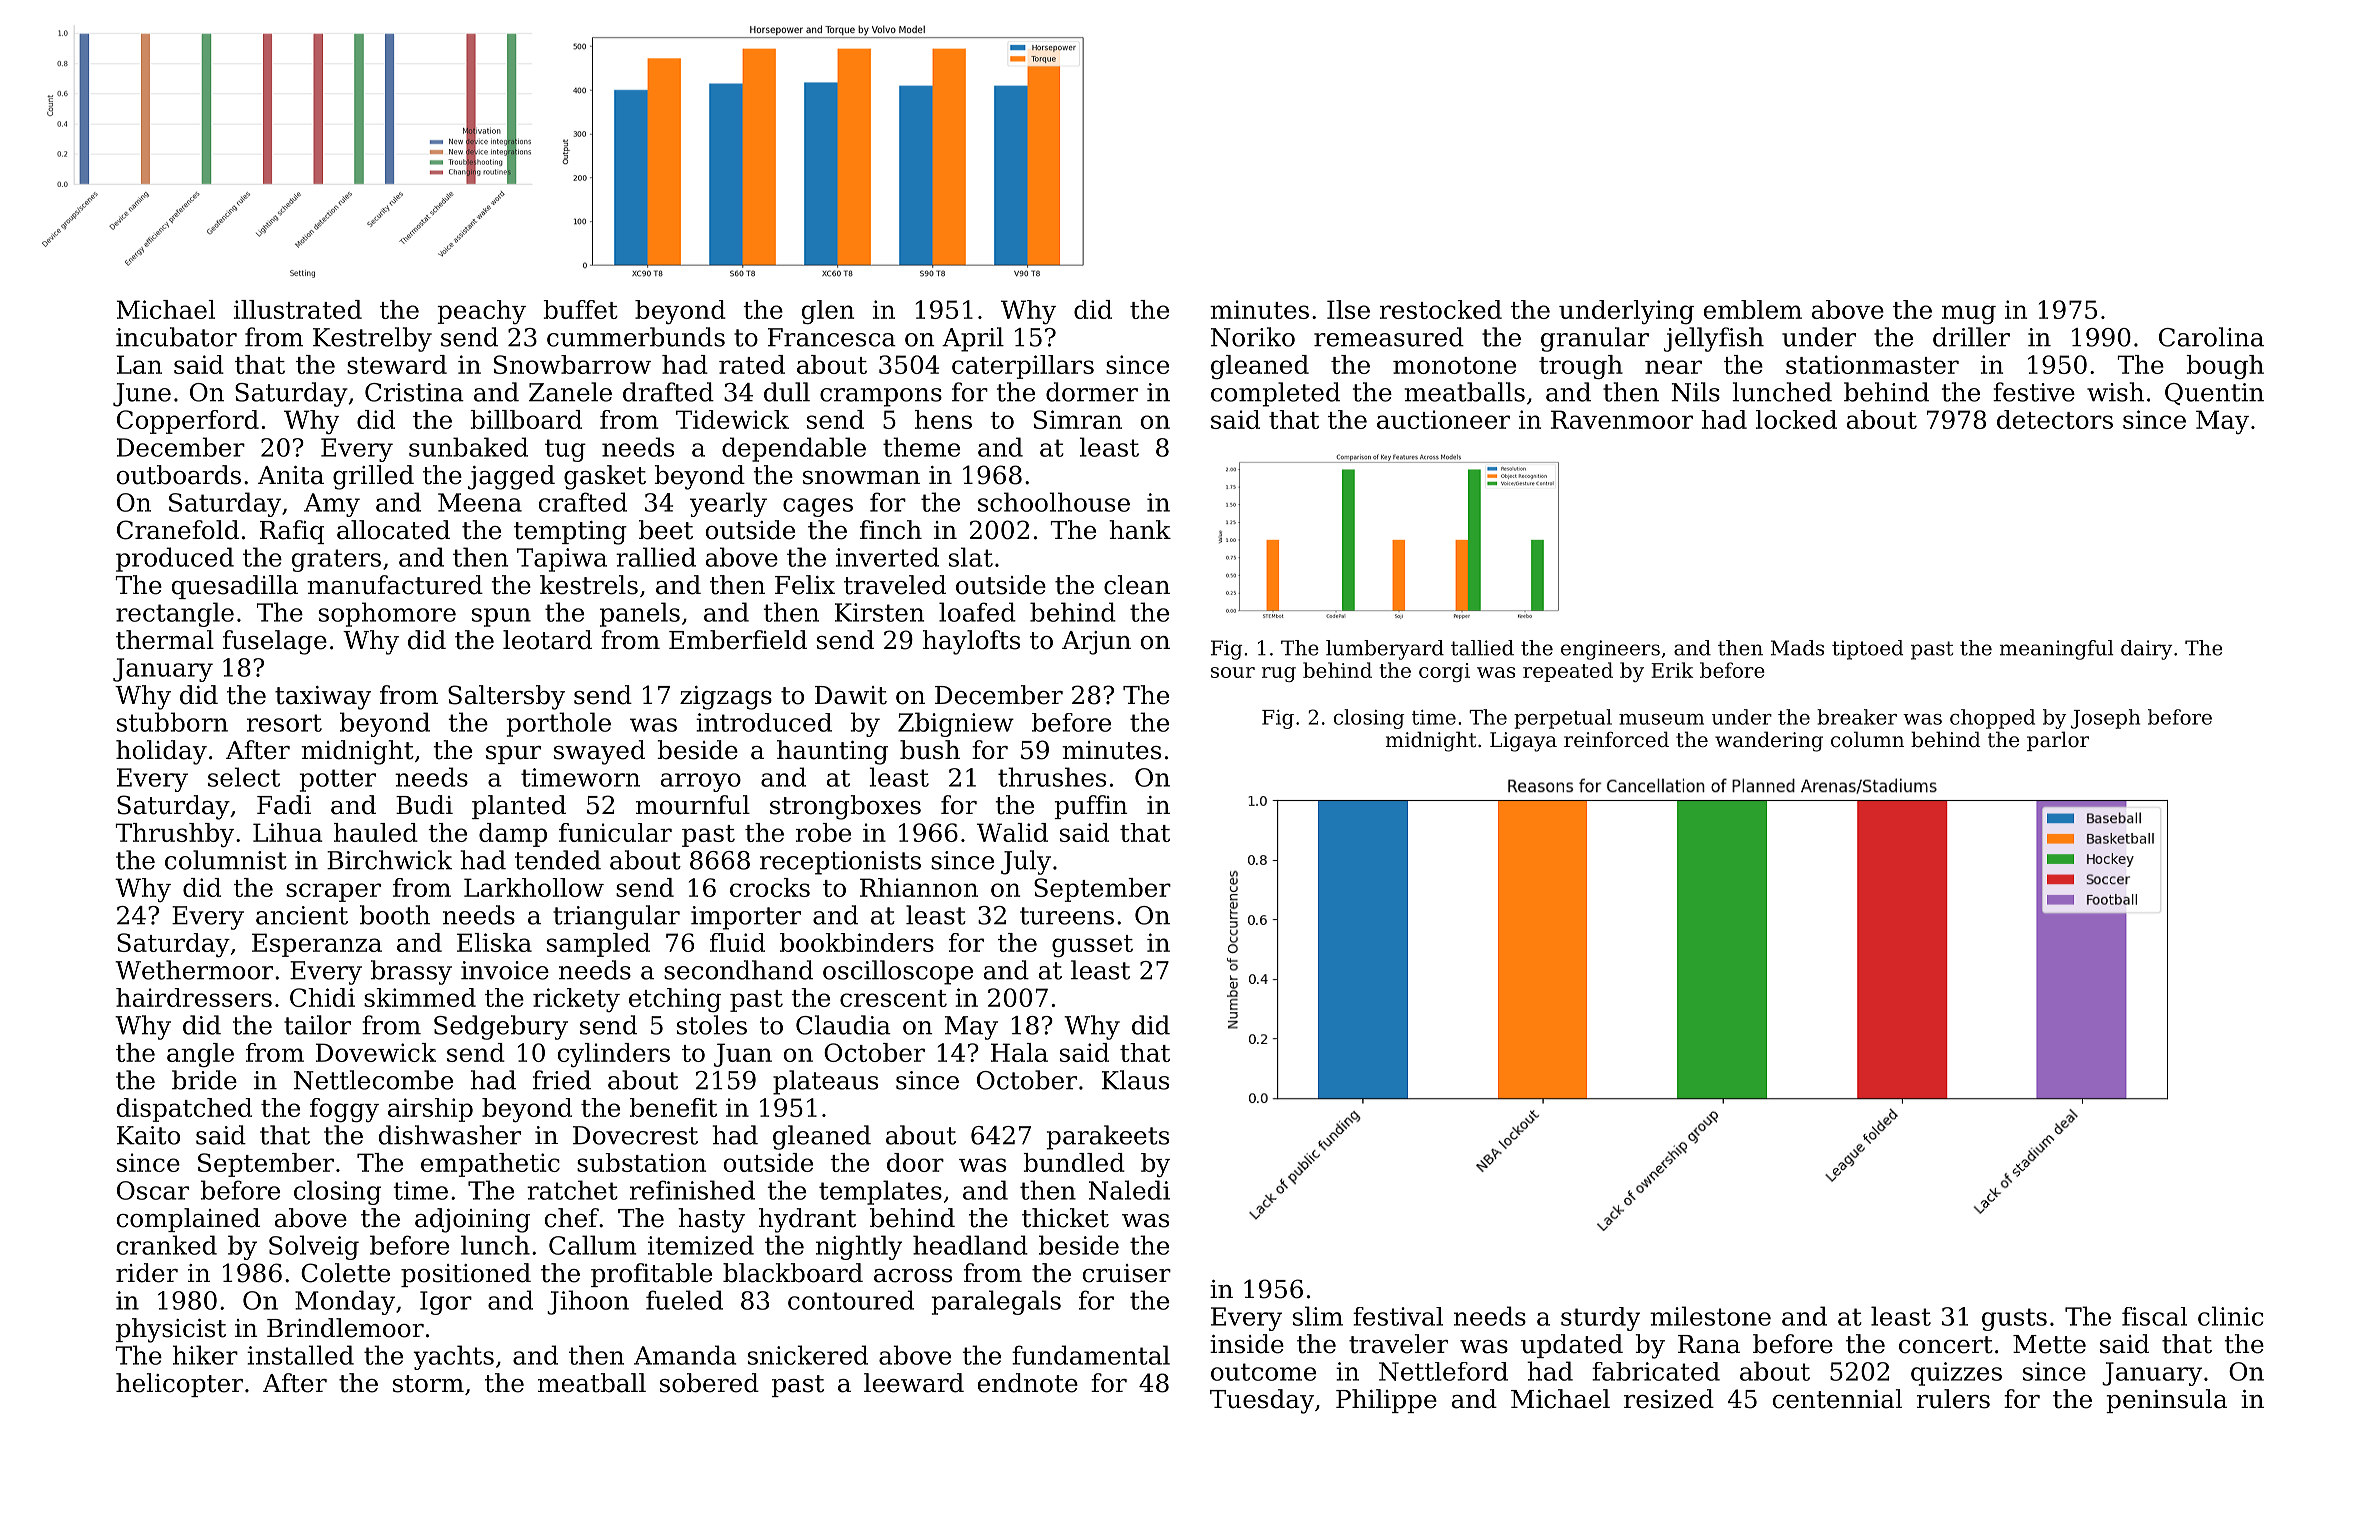  I want to click on rallied, so click(656, 557).
